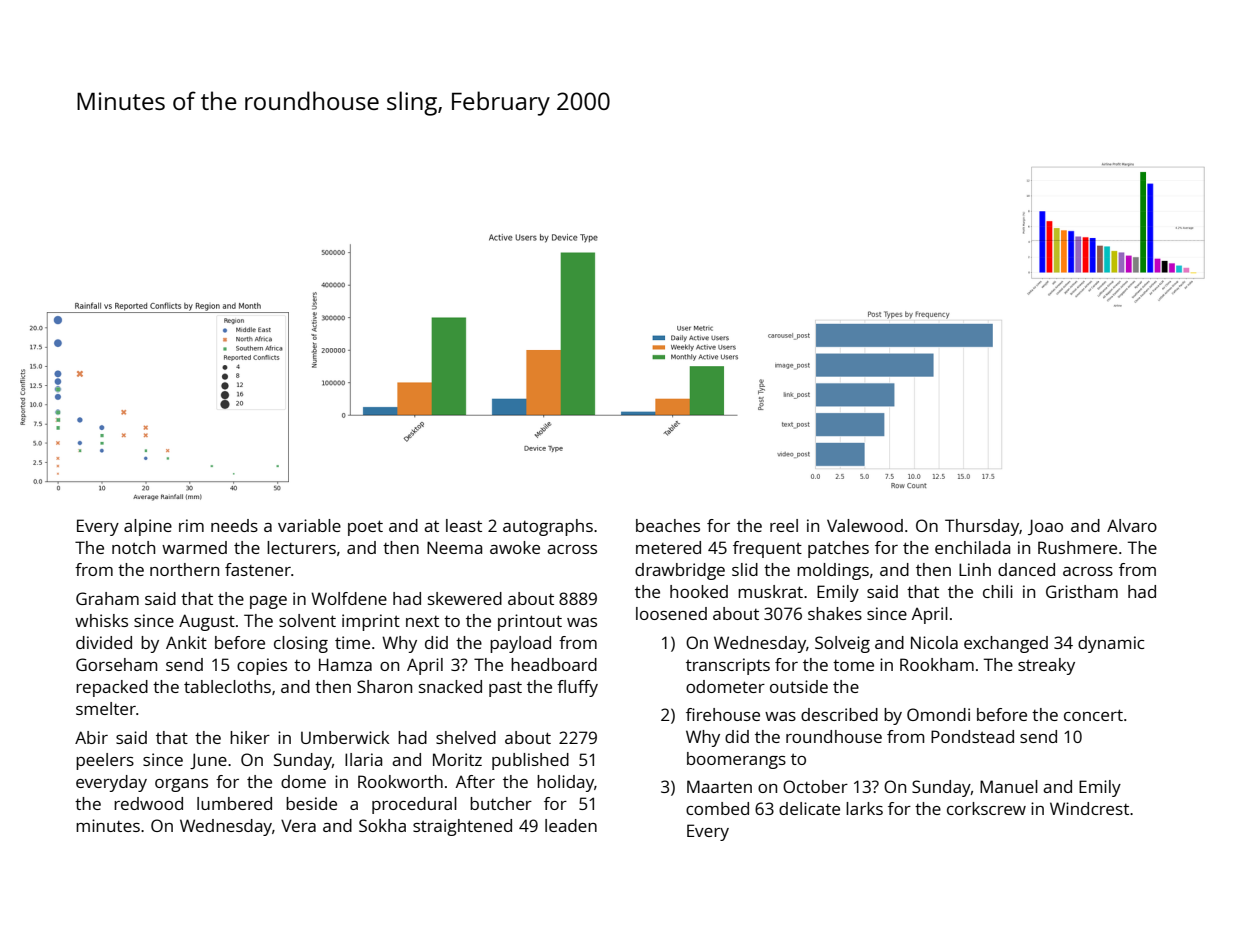  Describe the element at coordinates (809, 808) in the page. I see `delicate` at that location.
